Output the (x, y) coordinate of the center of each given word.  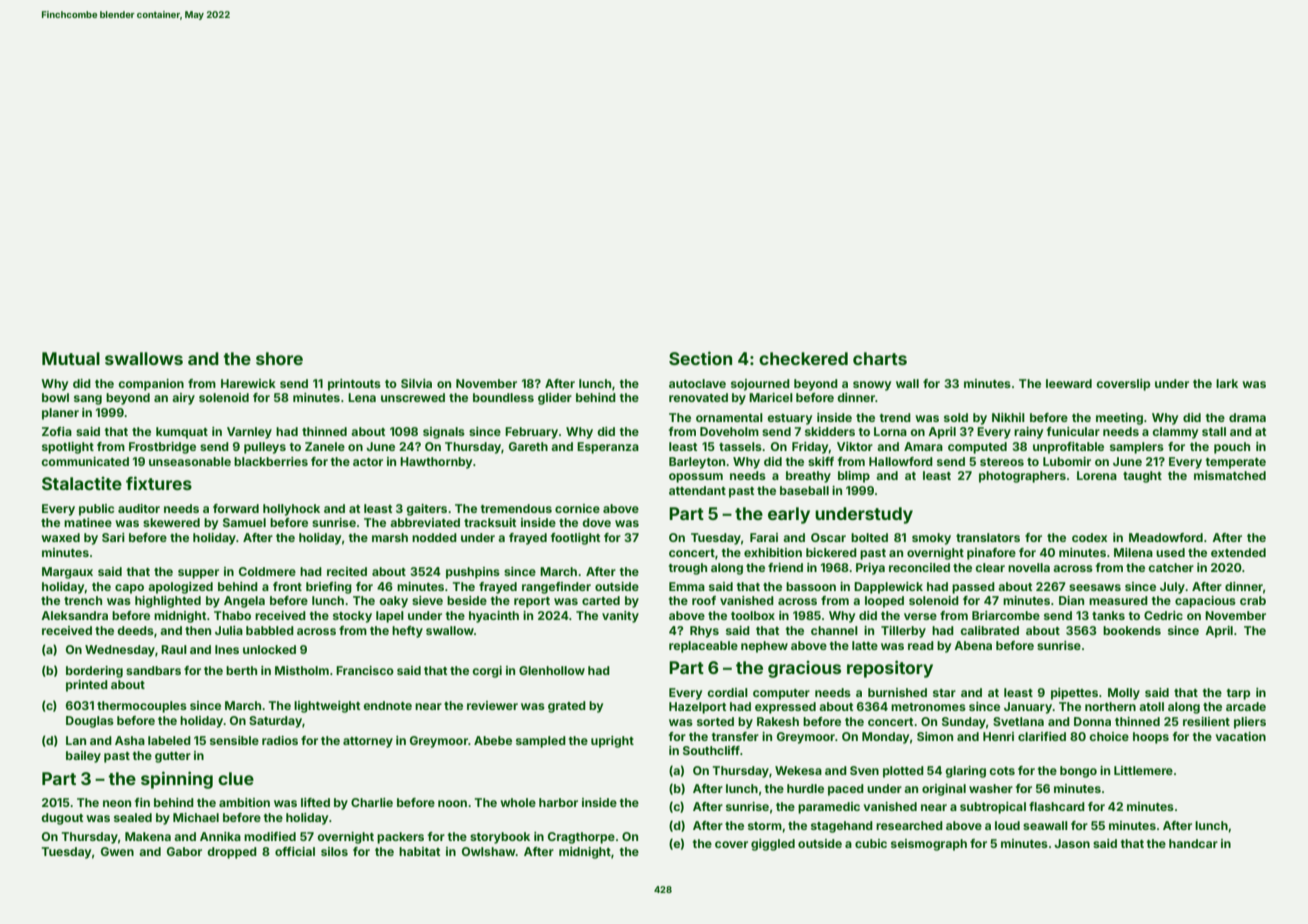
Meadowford (1166, 537)
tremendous (516, 508)
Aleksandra (74, 615)
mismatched (1230, 475)
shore (279, 358)
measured (1118, 600)
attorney (368, 742)
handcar (1193, 843)
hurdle (805, 788)
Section (700, 358)
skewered (171, 522)
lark (1227, 383)
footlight (575, 539)
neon (117, 803)
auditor (139, 508)
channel (834, 630)
